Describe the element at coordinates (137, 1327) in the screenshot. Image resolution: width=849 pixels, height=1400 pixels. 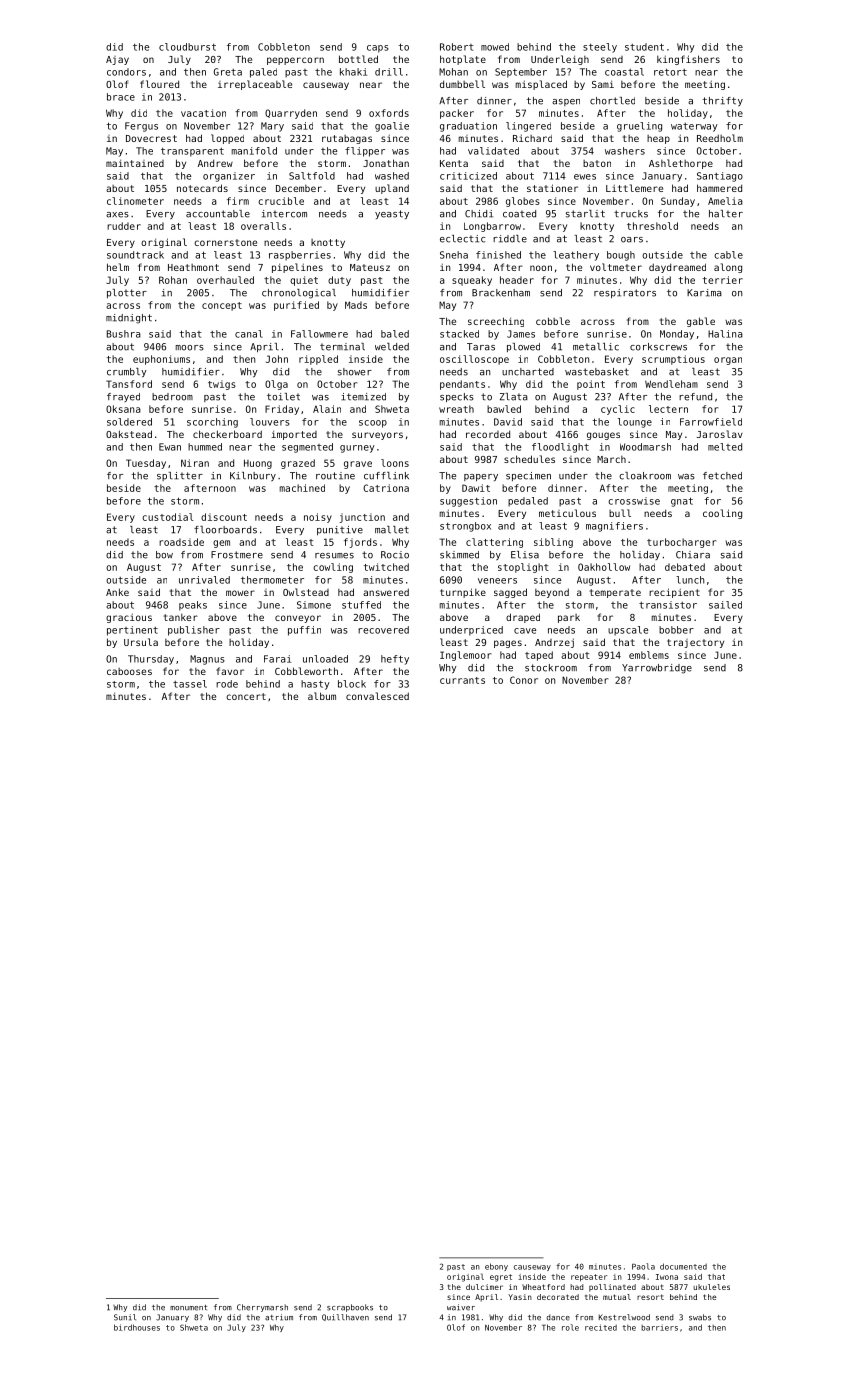
I see `birdhouses` at that location.
